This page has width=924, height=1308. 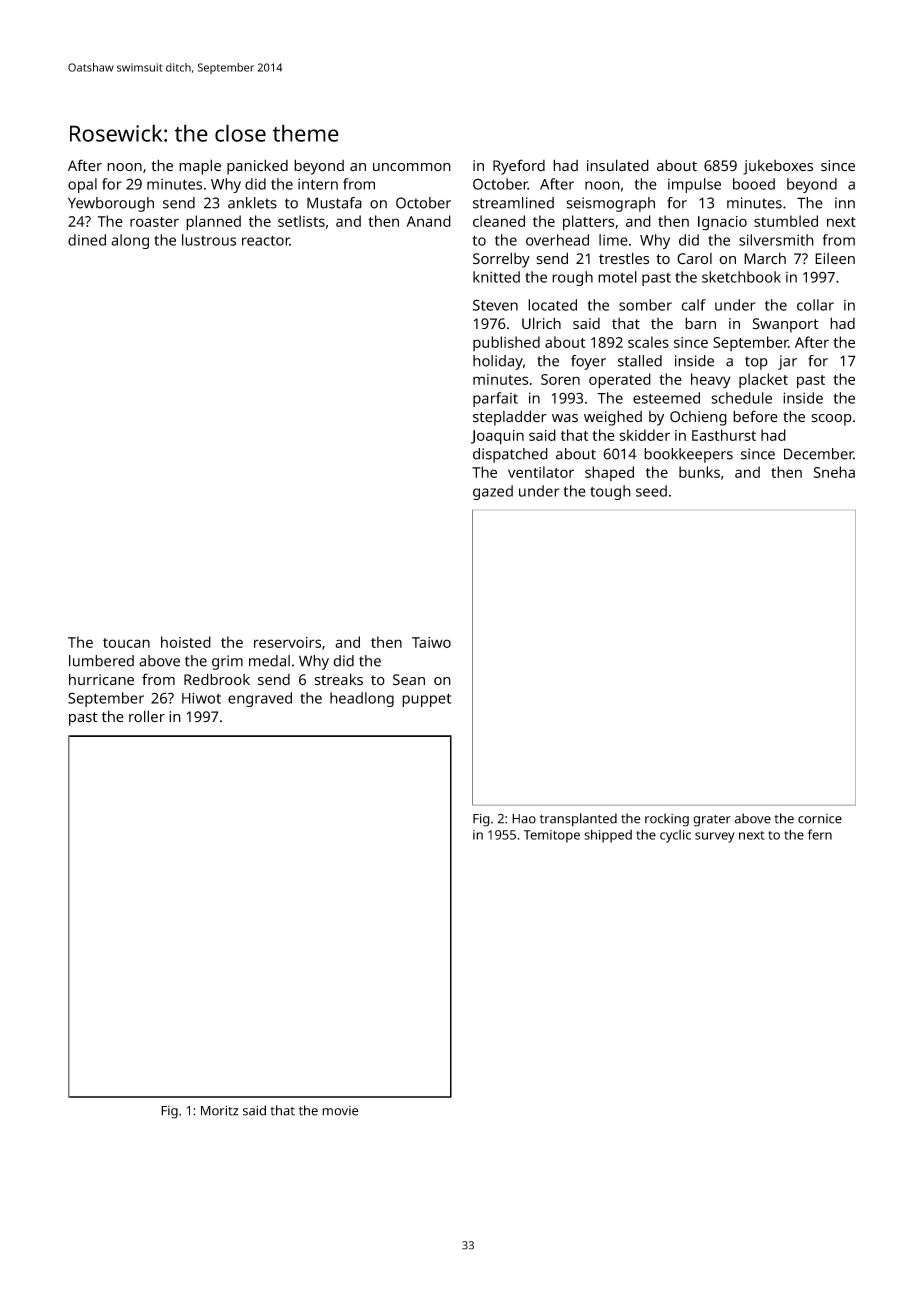 I want to click on Sorrelby, so click(x=501, y=260).
